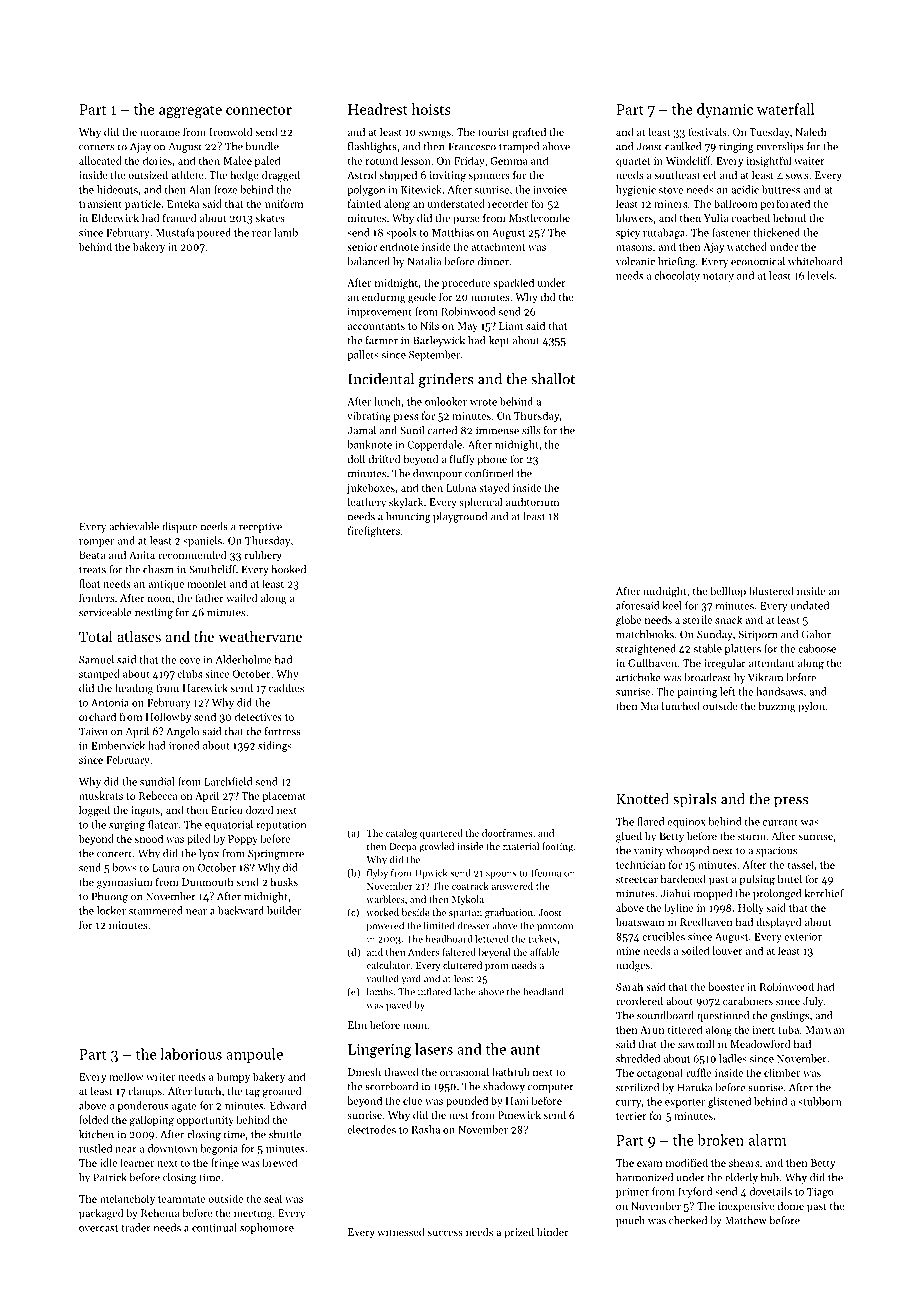 This screenshot has height=1308, width=924. I want to click on connector, so click(259, 110).
